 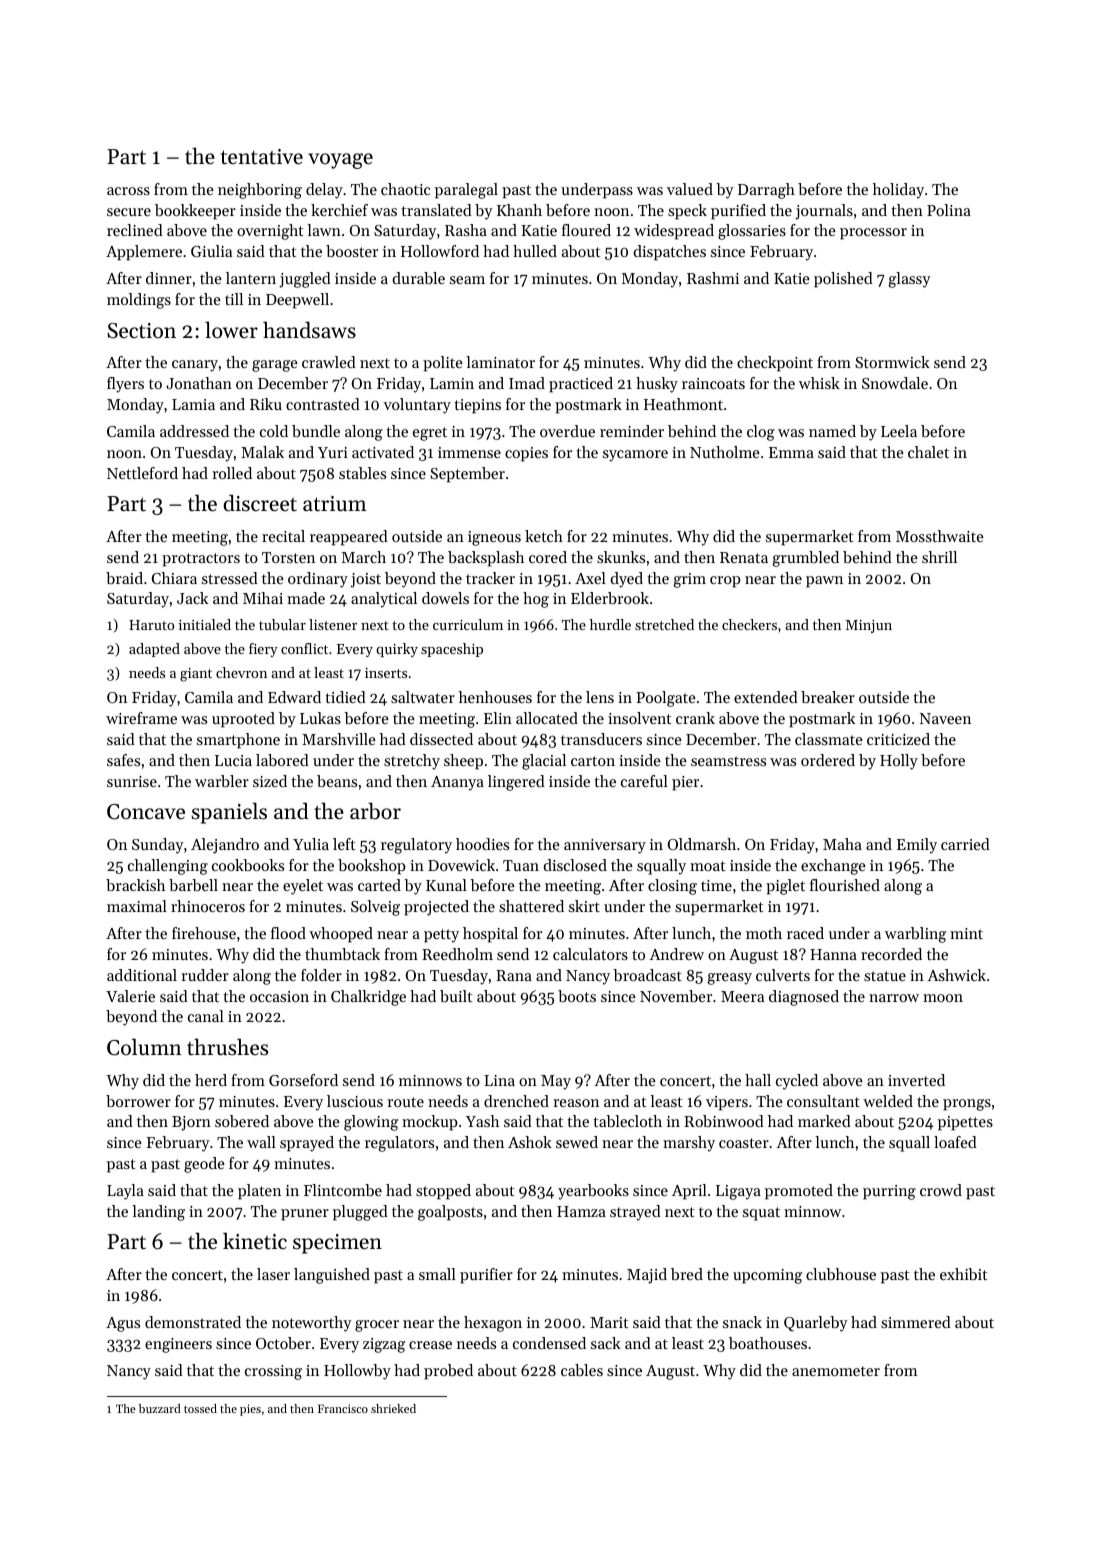 What do you see at coordinates (828, 760) in the page?
I see `ordered` at bounding box center [828, 760].
